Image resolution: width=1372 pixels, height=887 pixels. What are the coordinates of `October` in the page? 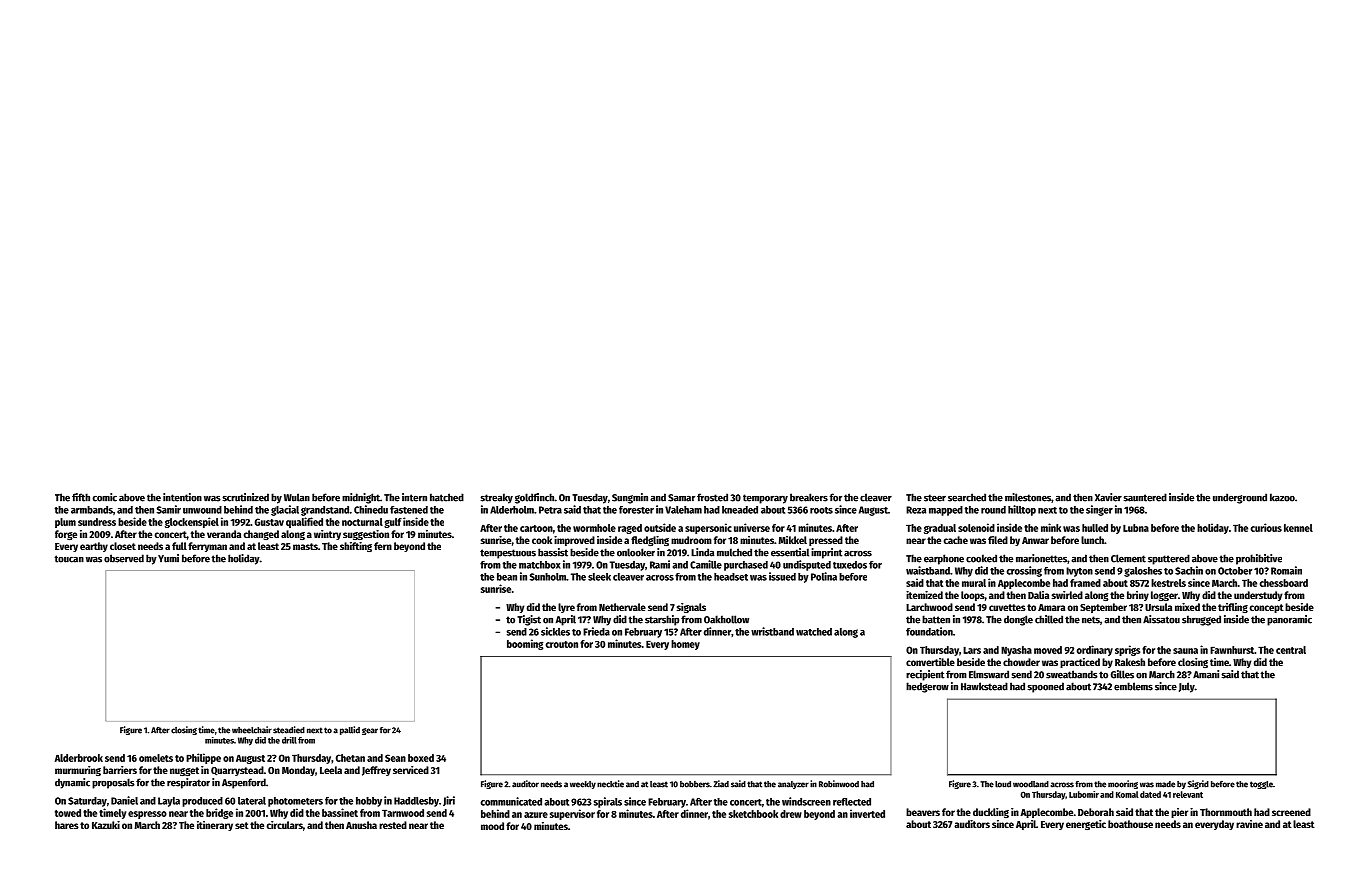 It's located at (1235, 571).
